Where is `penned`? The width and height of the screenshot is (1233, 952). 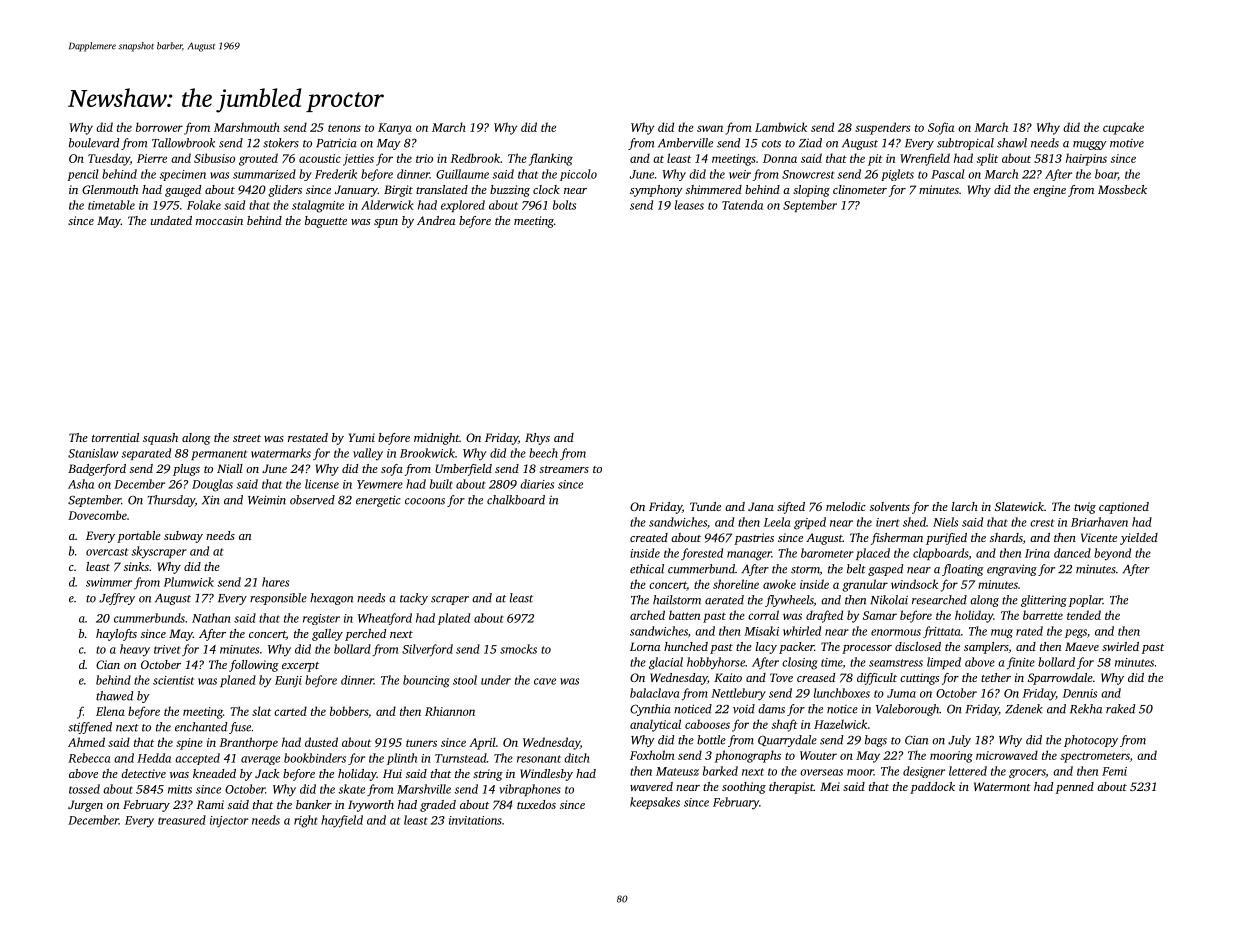 penned is located at coordinates (1075, 788).
